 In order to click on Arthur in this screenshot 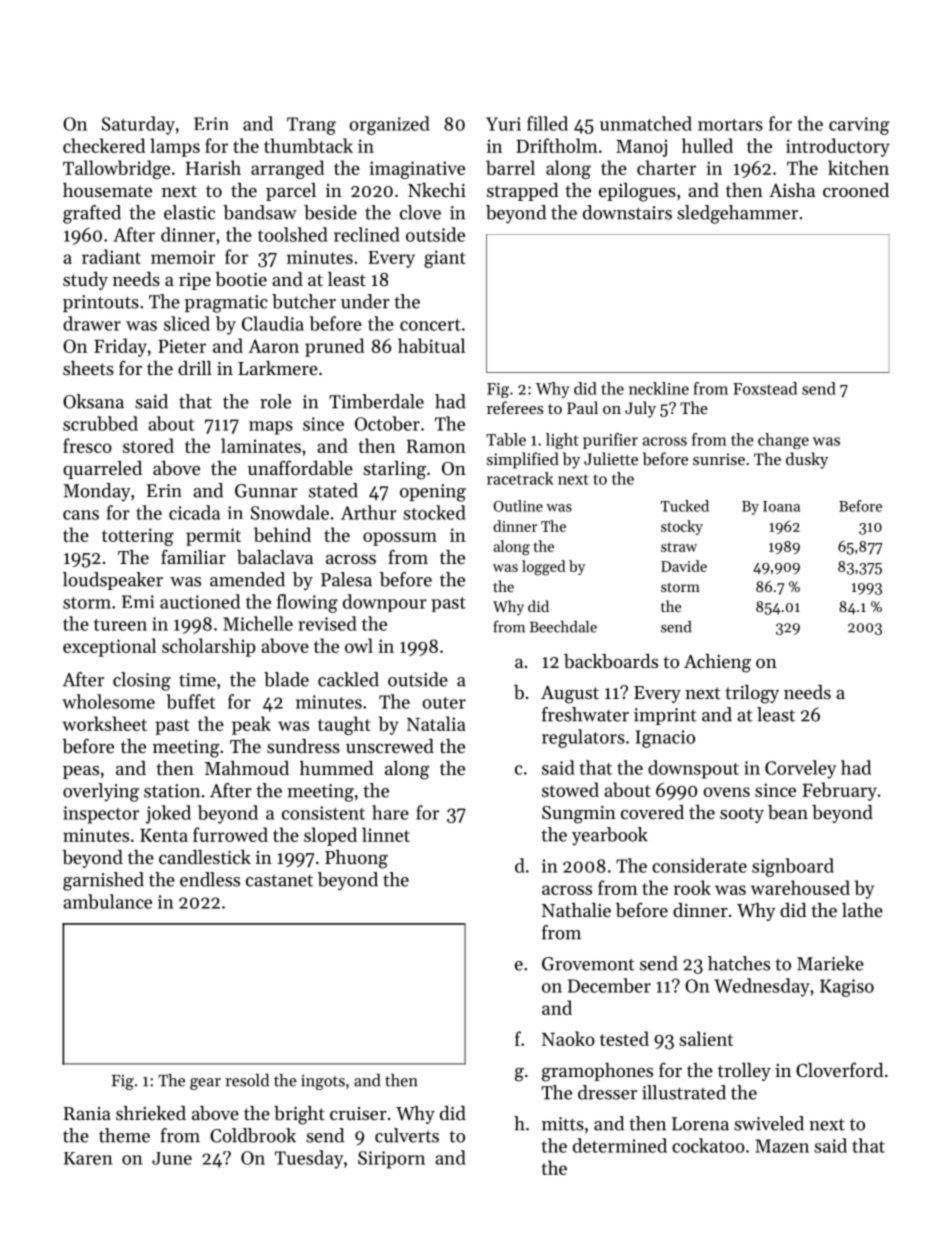, I will do `click(369, 512)`.
